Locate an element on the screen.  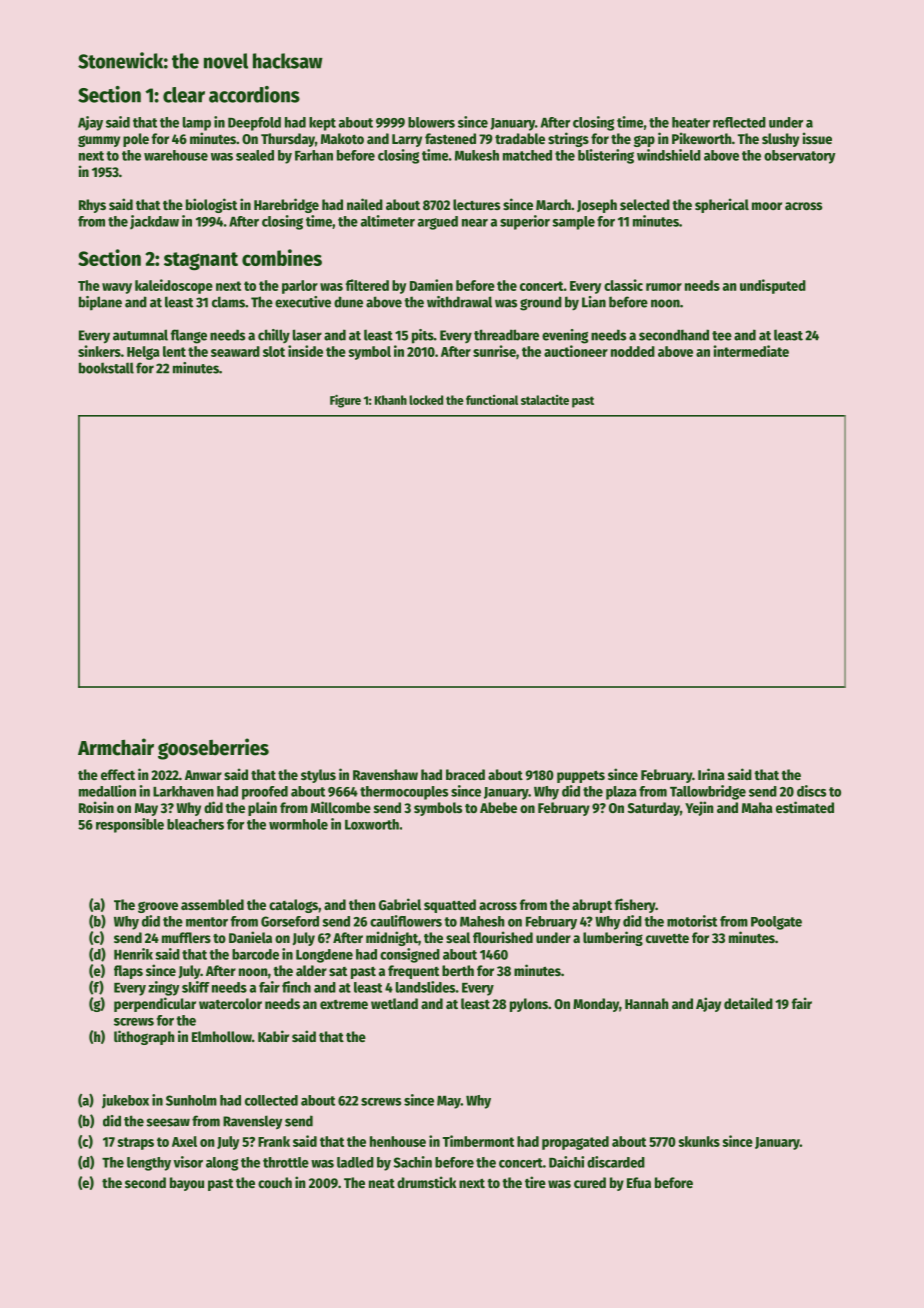
zingy is located at coordinates (164, 988).
